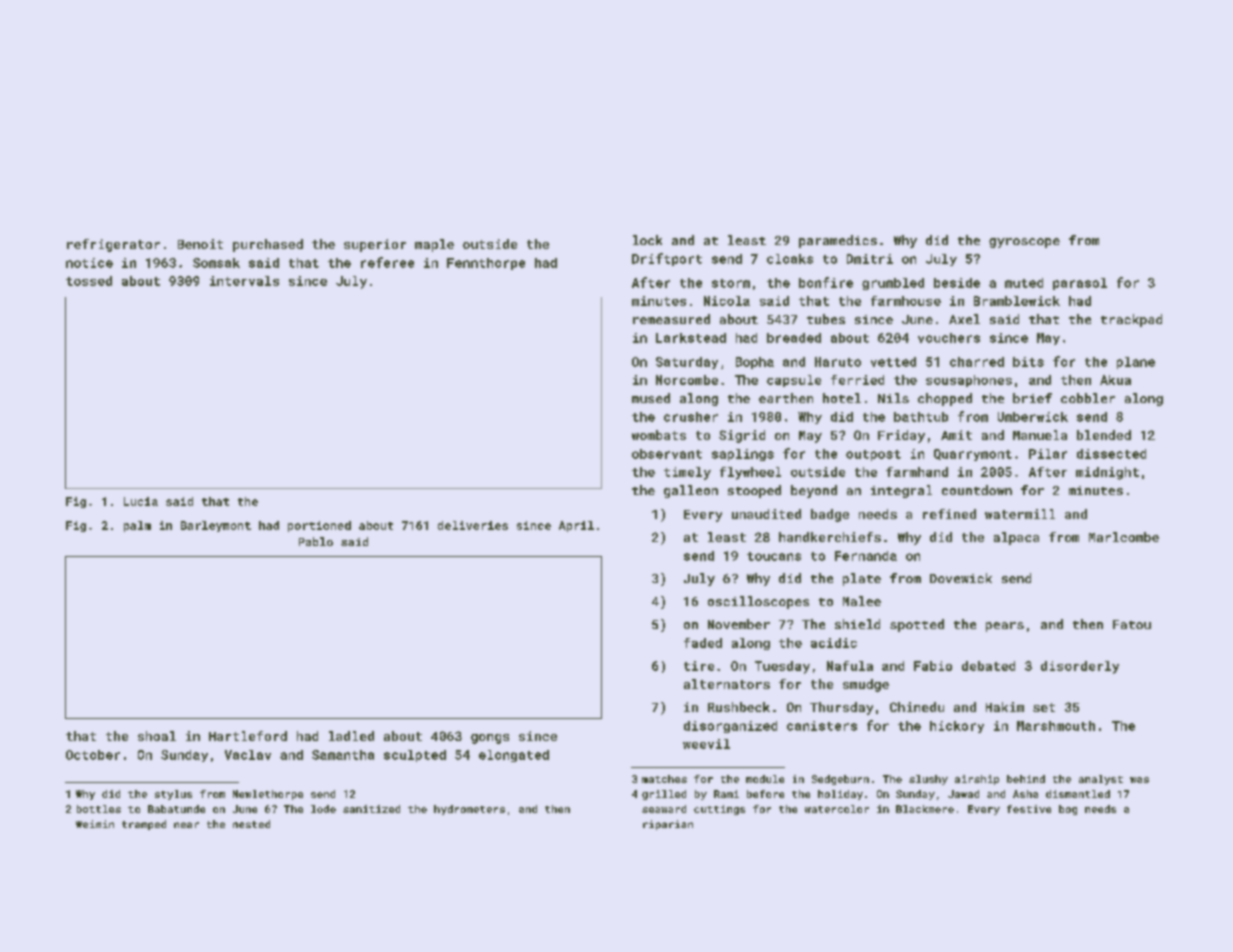  Describe the element at coordinates (141, 501) in the screenshot. I see `Lucia` at that location.
